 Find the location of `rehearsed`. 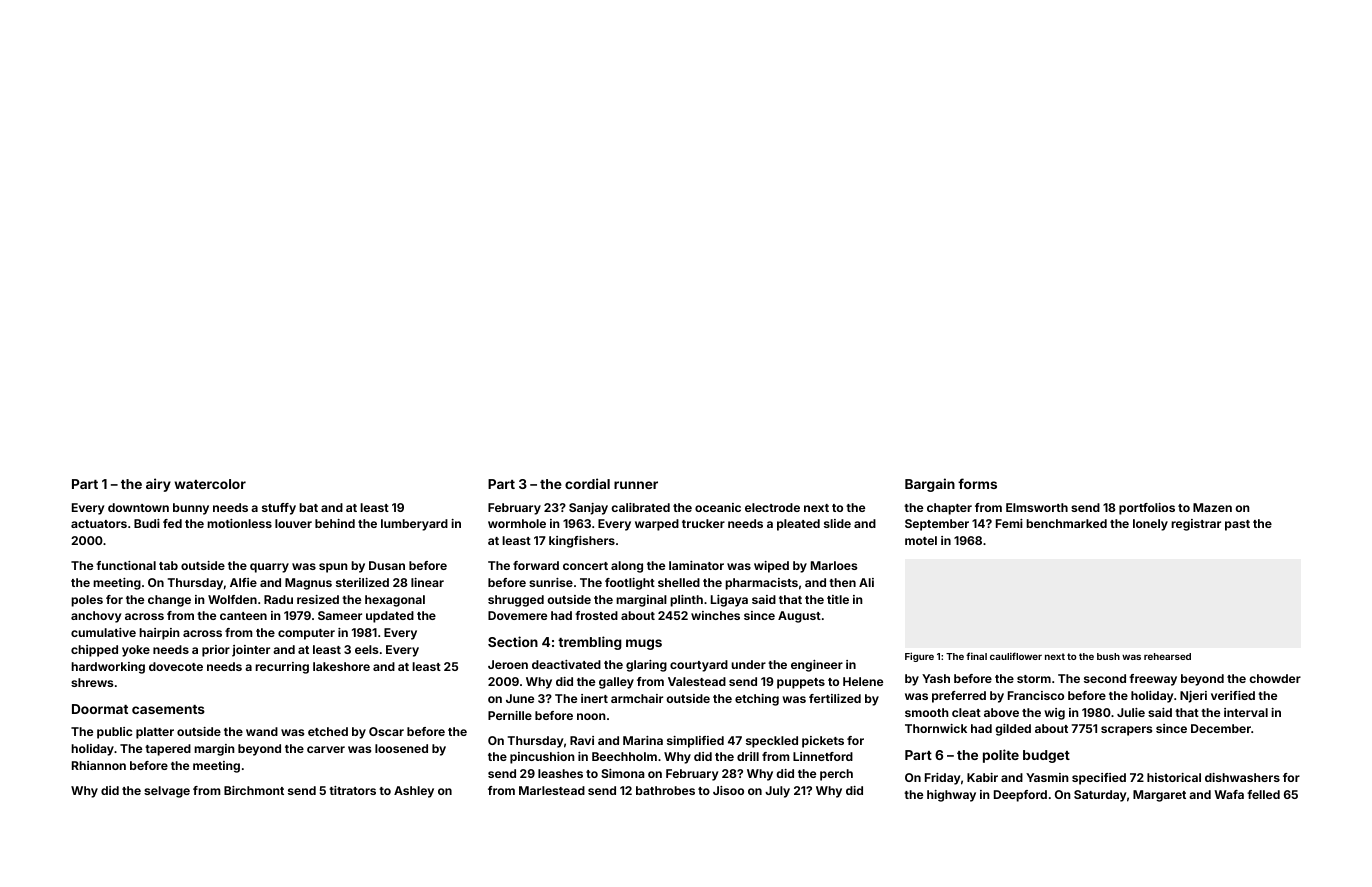

rehearsed is located at coordinates (1167, 656).
